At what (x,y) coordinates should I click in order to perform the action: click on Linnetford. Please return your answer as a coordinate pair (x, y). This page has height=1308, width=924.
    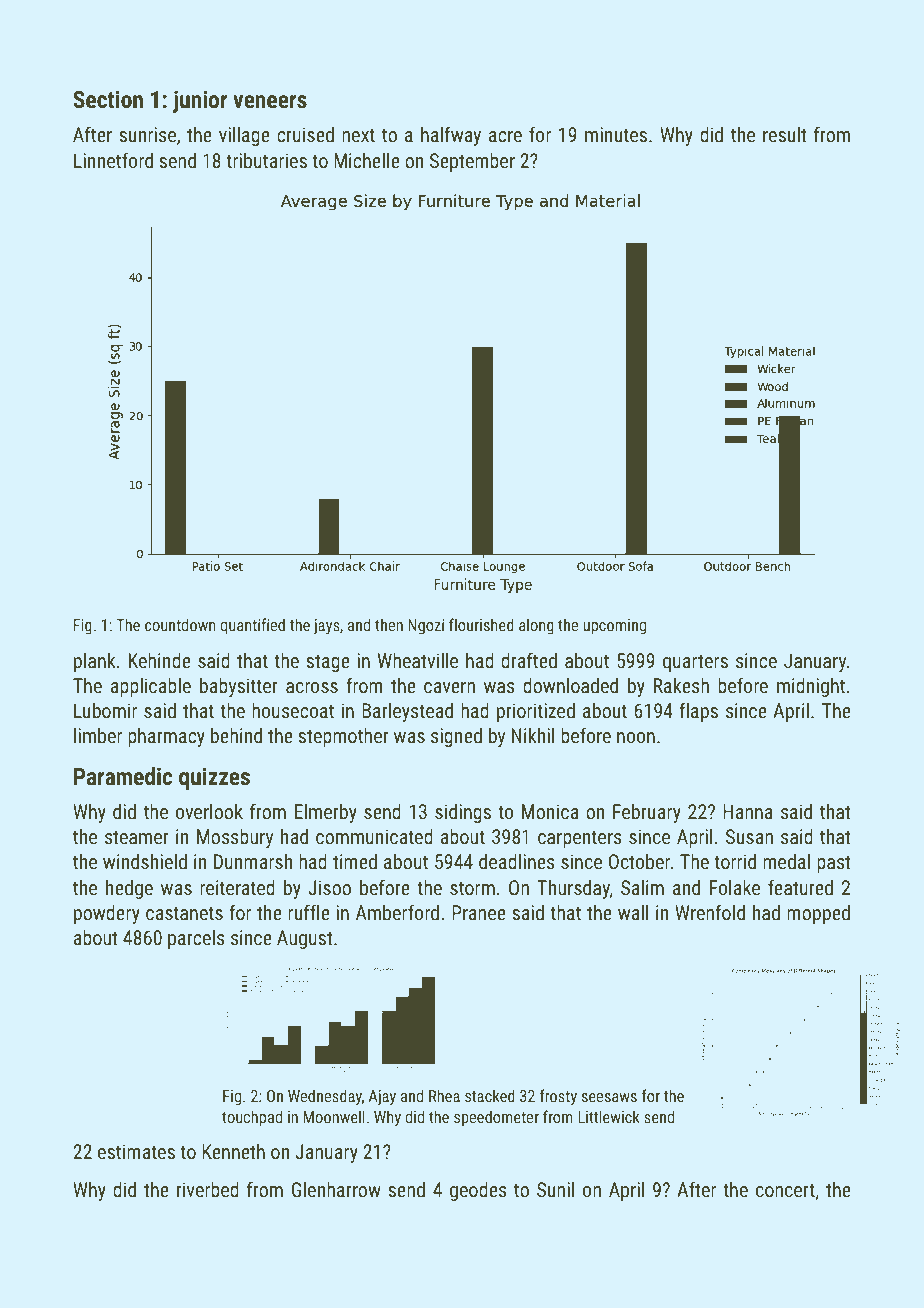
    Looking at the image, I should click on (113, 160).
